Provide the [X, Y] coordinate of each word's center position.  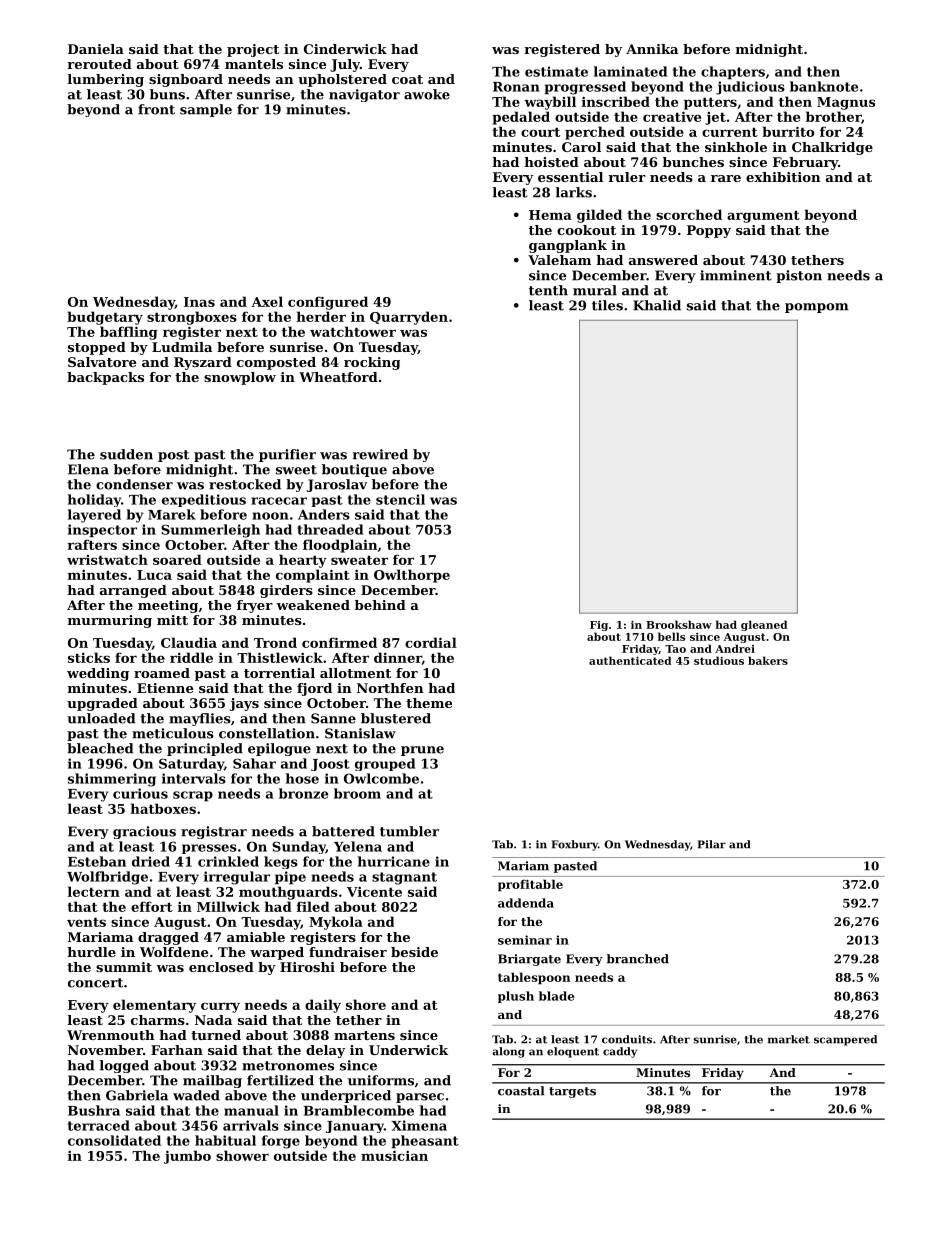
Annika [652, 49]
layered [94, 516]
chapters [733, 73]
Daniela [96, 49]
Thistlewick [280, 657]
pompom [816, 308]
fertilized [280, 1080]
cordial [431, 642]
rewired [380, 454]
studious [719, 660]
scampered [845, 1040]
